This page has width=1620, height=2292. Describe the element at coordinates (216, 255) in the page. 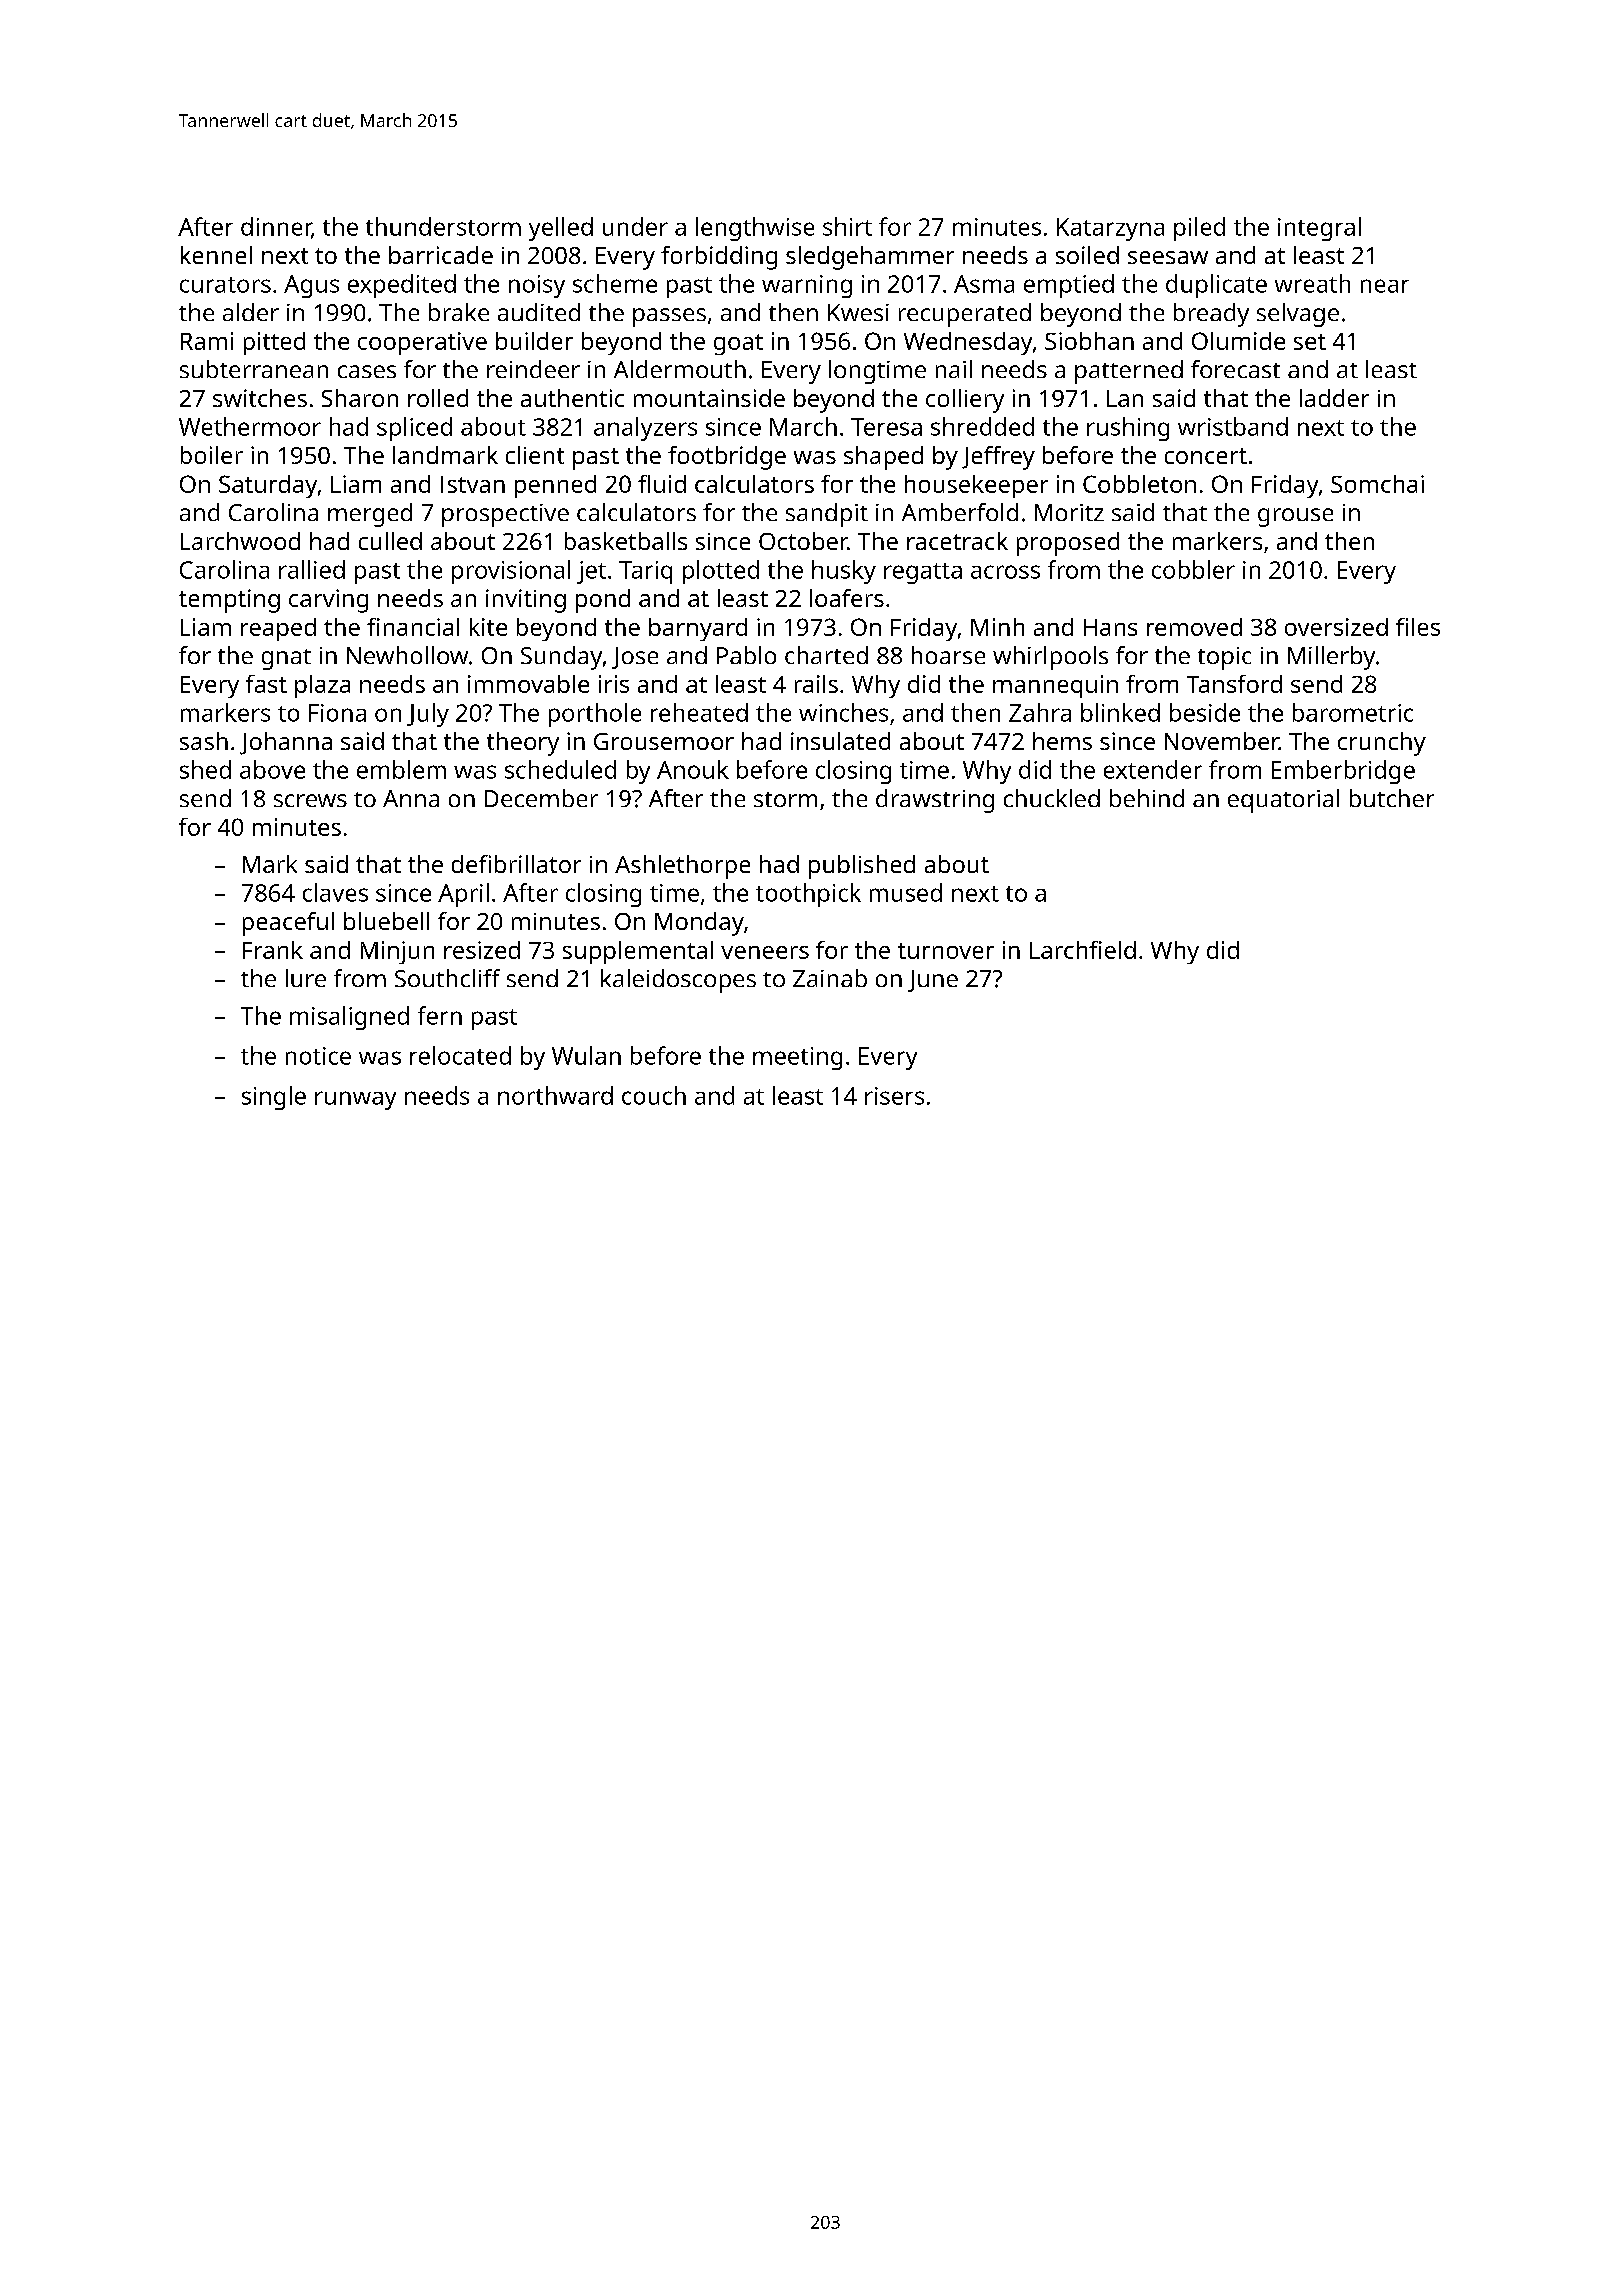

I see `kennel` at that location.
